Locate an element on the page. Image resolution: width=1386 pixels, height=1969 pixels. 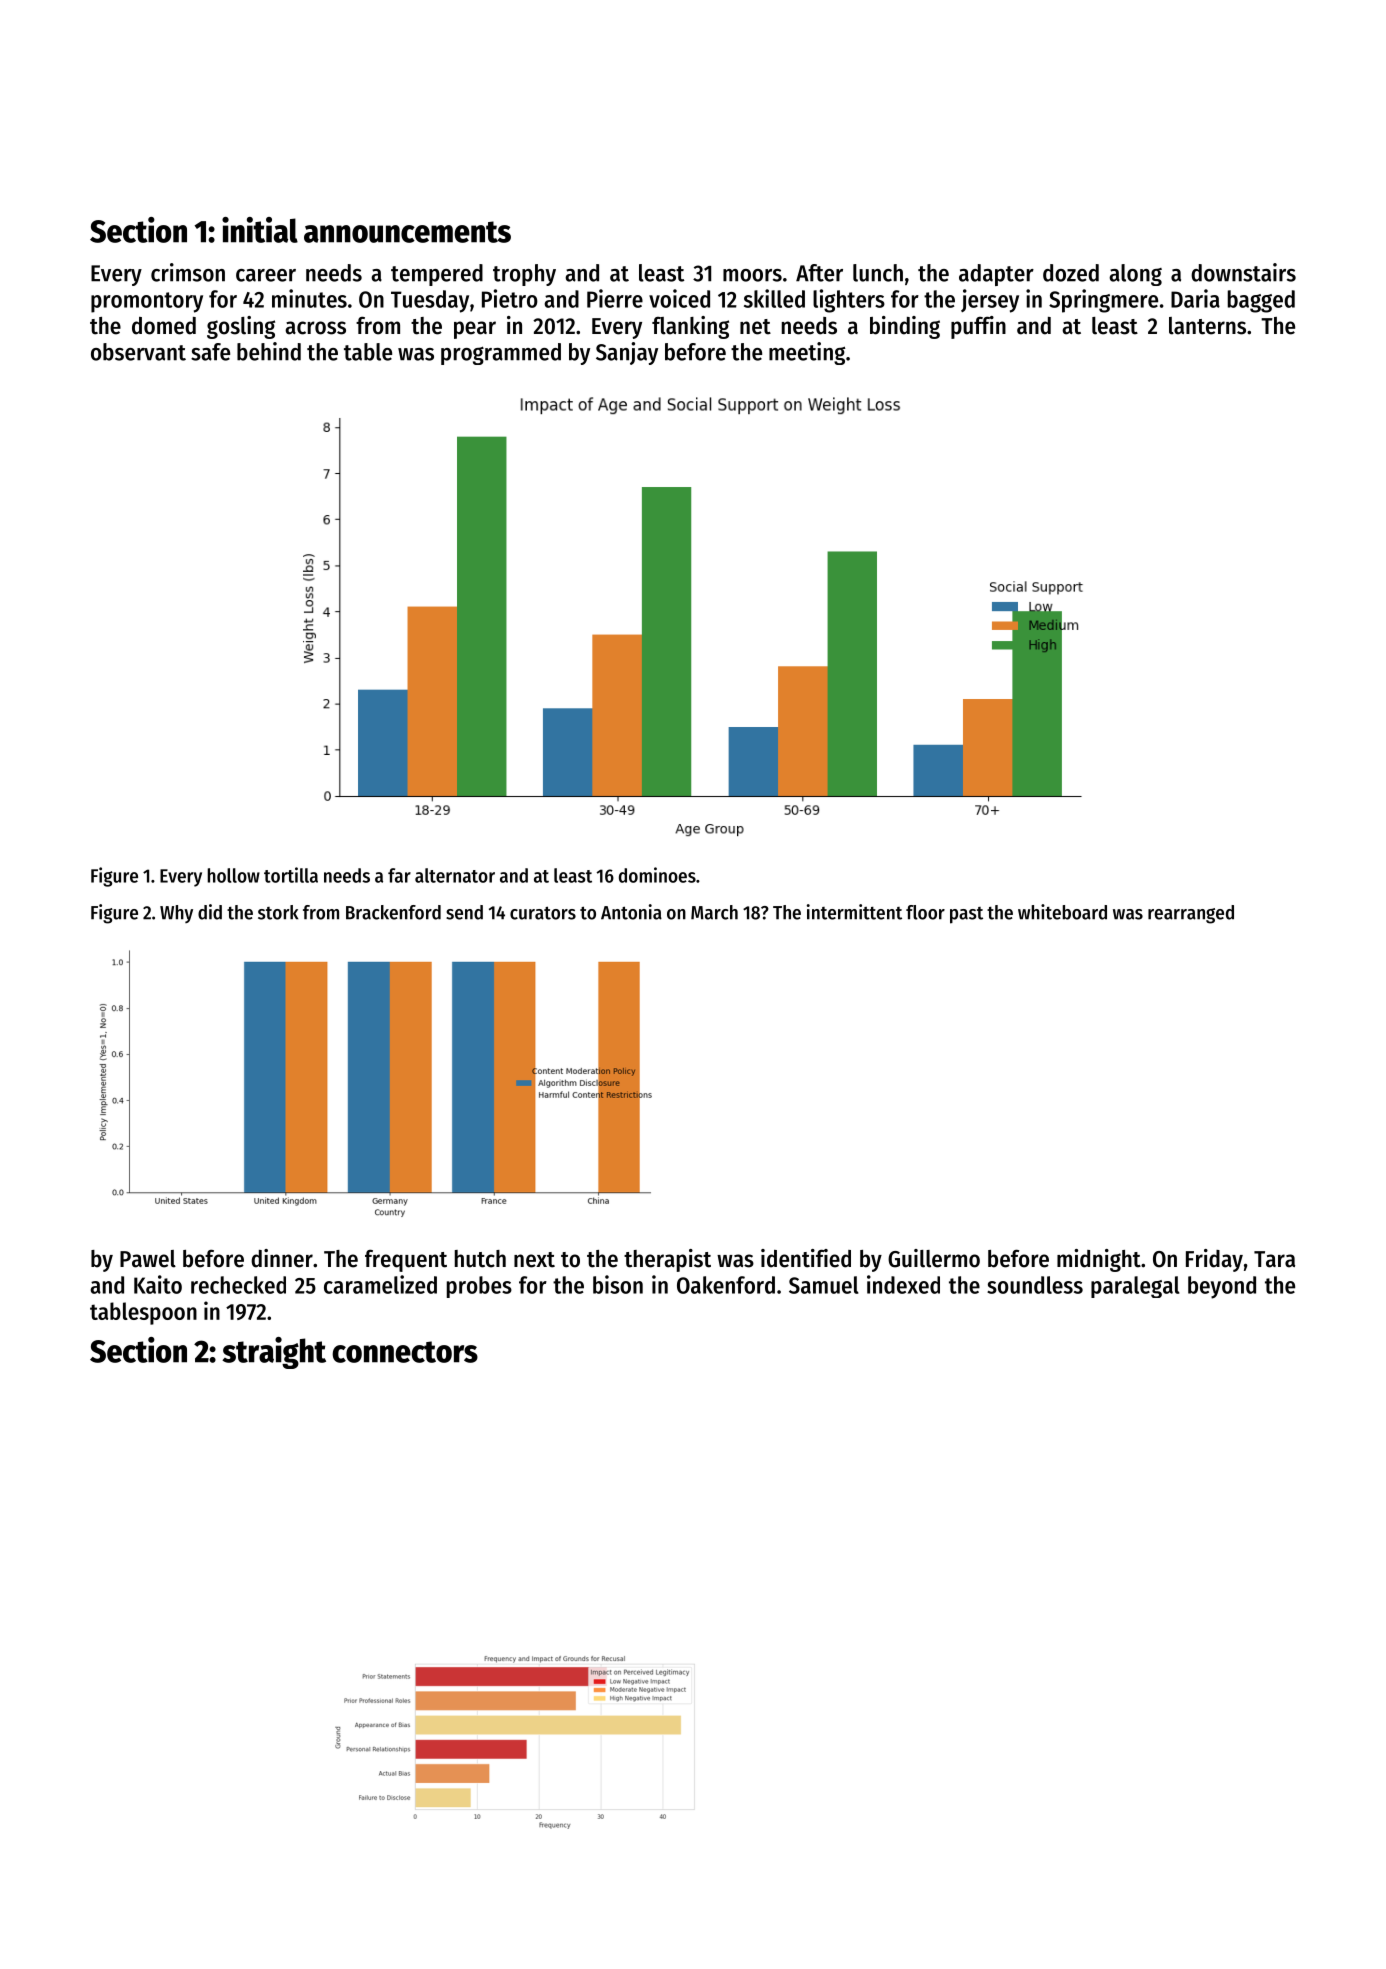
behind is located at coordinates (269, 351).
